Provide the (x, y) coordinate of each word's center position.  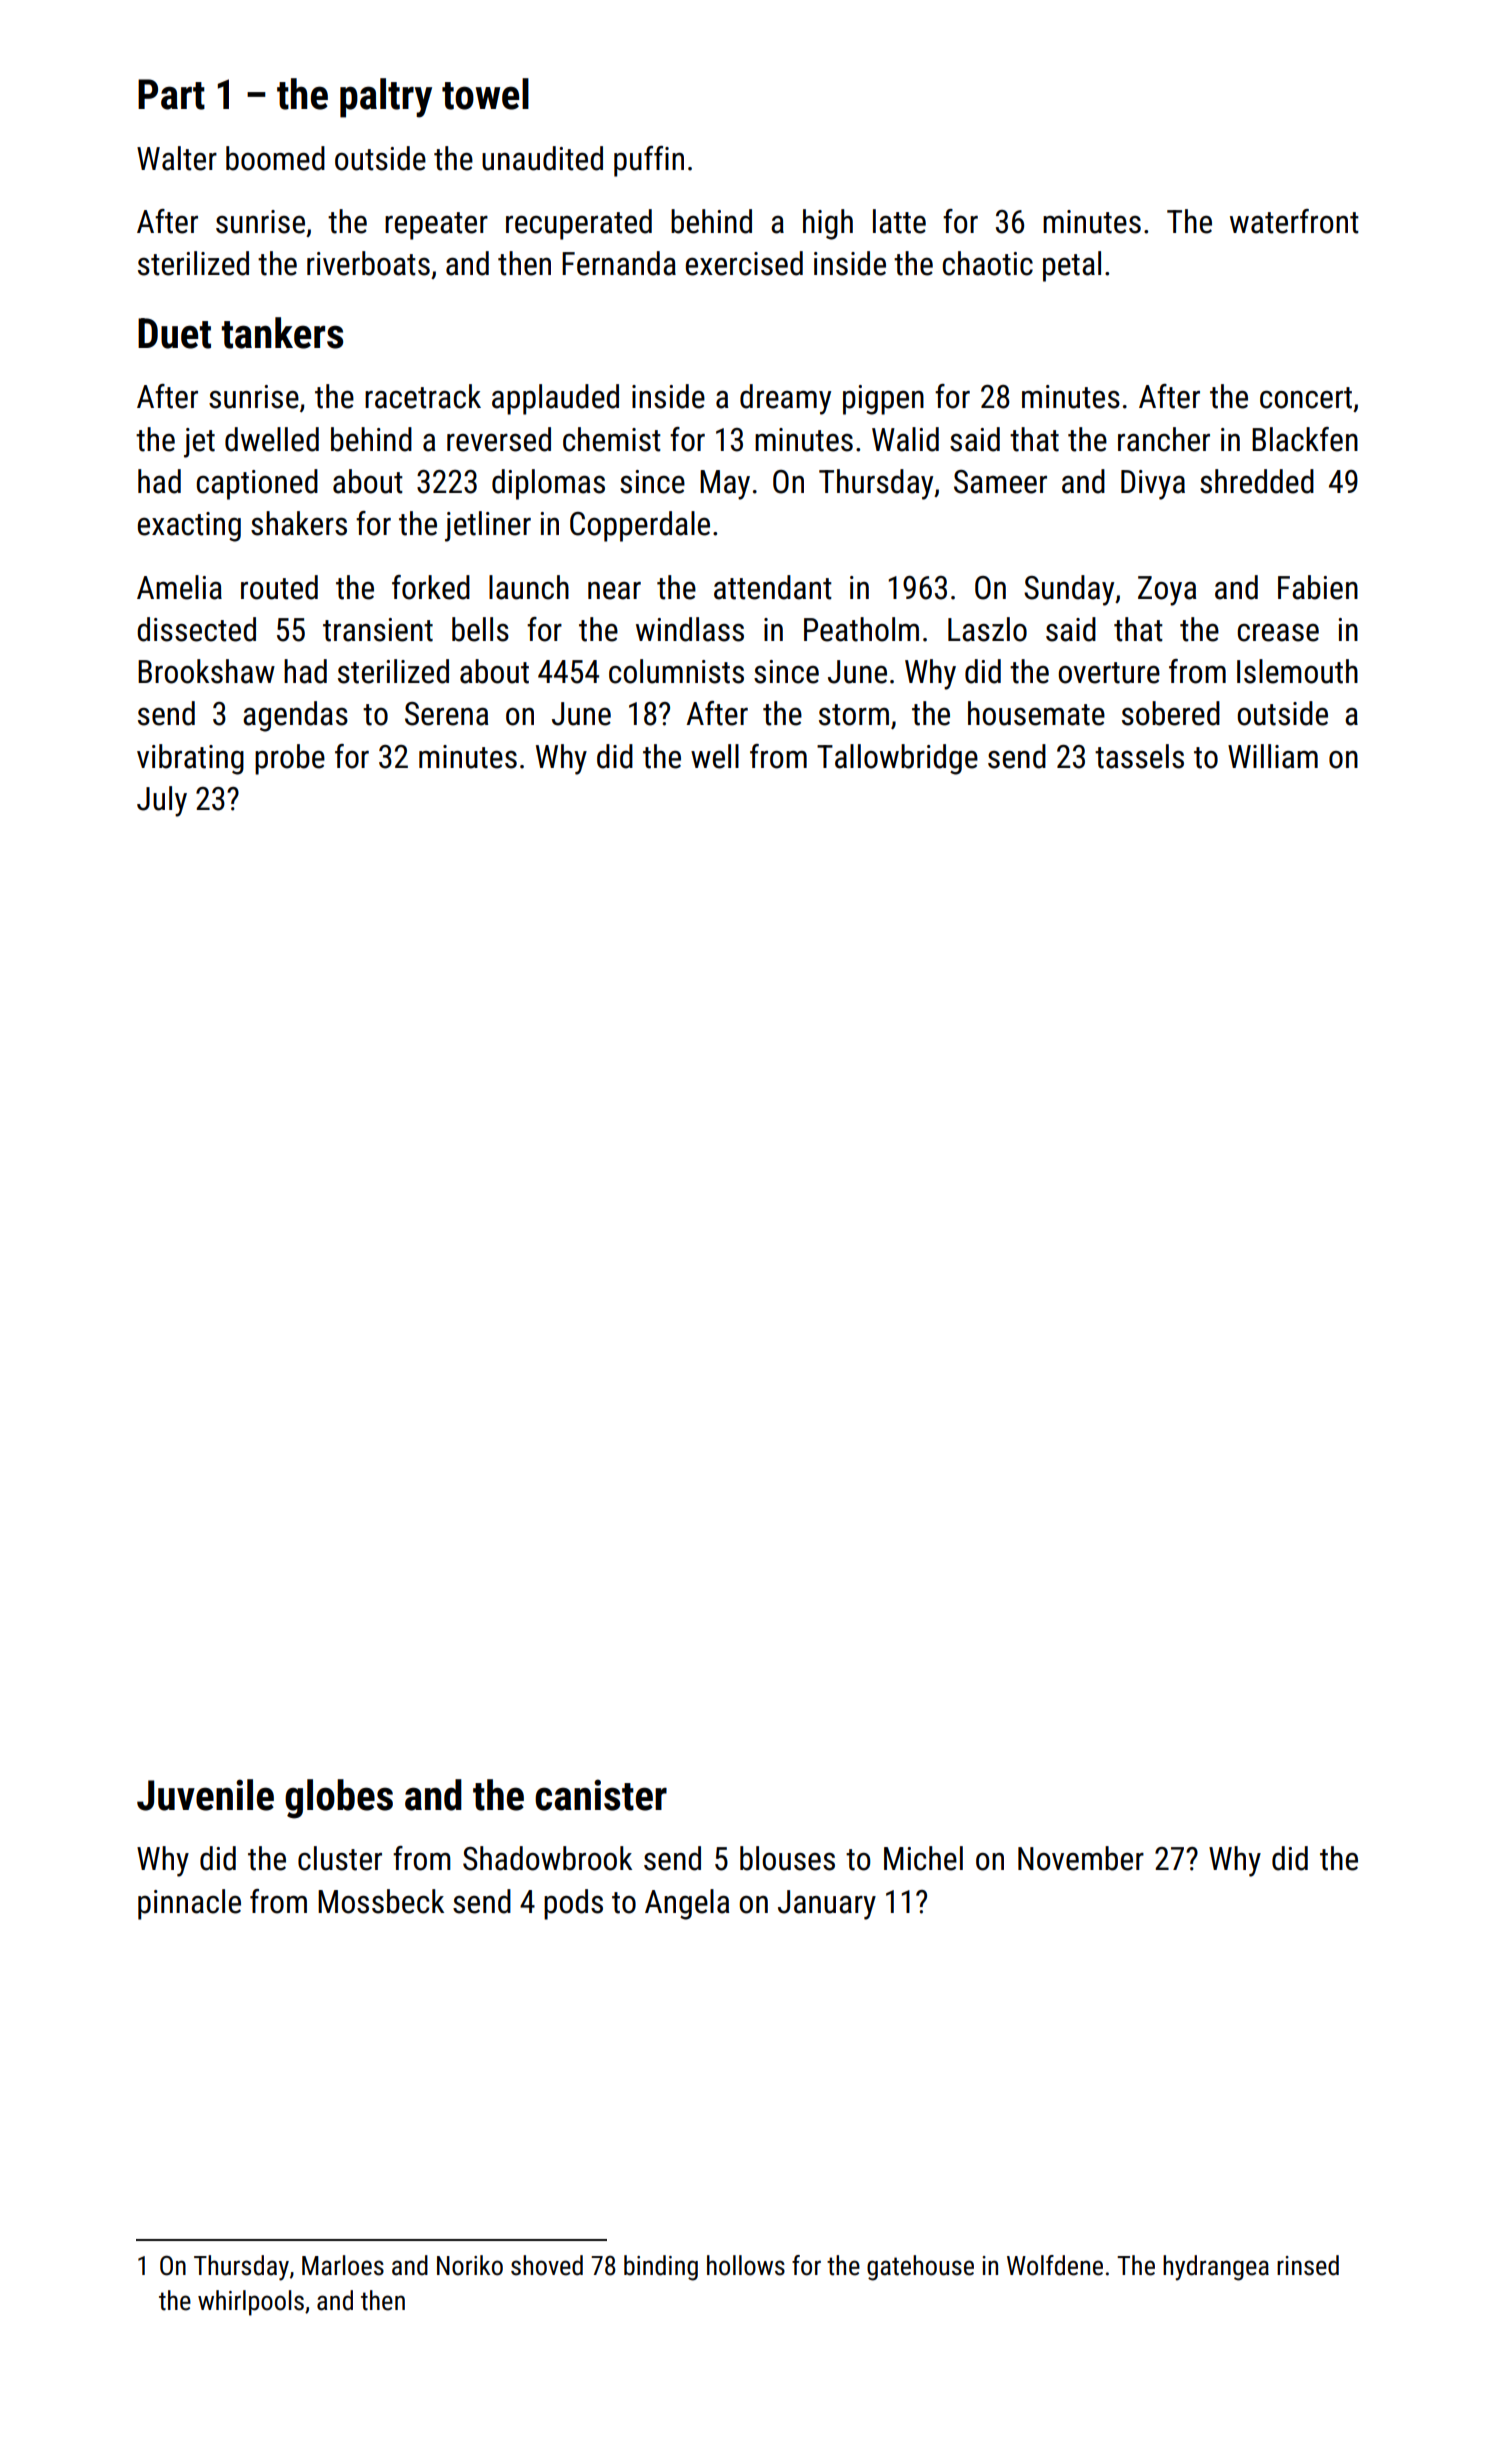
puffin (649, 161)
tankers (282, 333)
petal (1072, 266)
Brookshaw (206, 671)
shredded (1257, 481)
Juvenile (205, 1795)
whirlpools (251, 2303)
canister (601, 1795)
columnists (676, 671)
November (1081, 1858)
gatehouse (920, 2268)
